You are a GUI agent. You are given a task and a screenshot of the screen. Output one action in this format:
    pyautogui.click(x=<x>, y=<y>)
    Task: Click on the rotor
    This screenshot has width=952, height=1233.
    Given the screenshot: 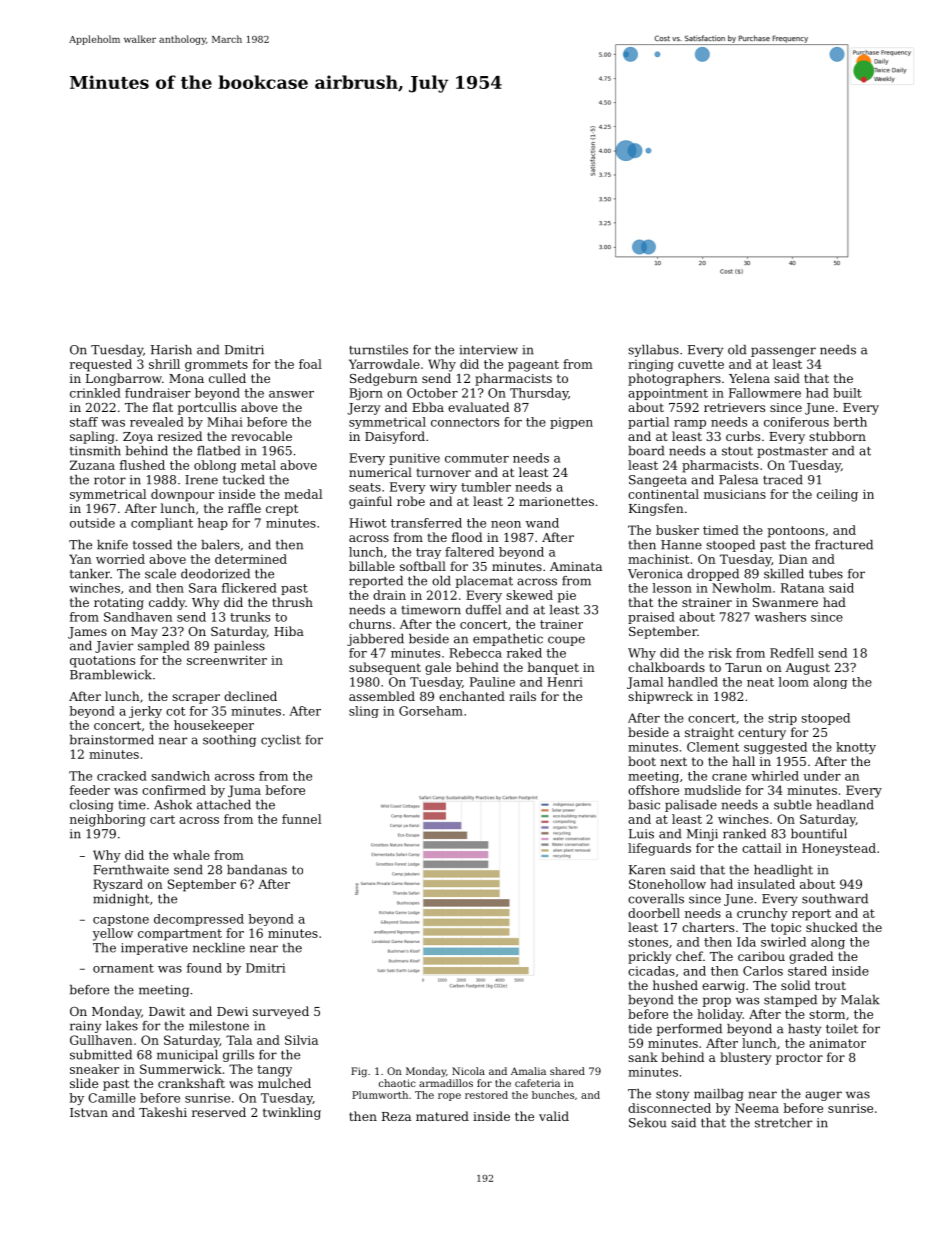 What is the action you would take?
    pyautogui.click(x=110, y=480)
